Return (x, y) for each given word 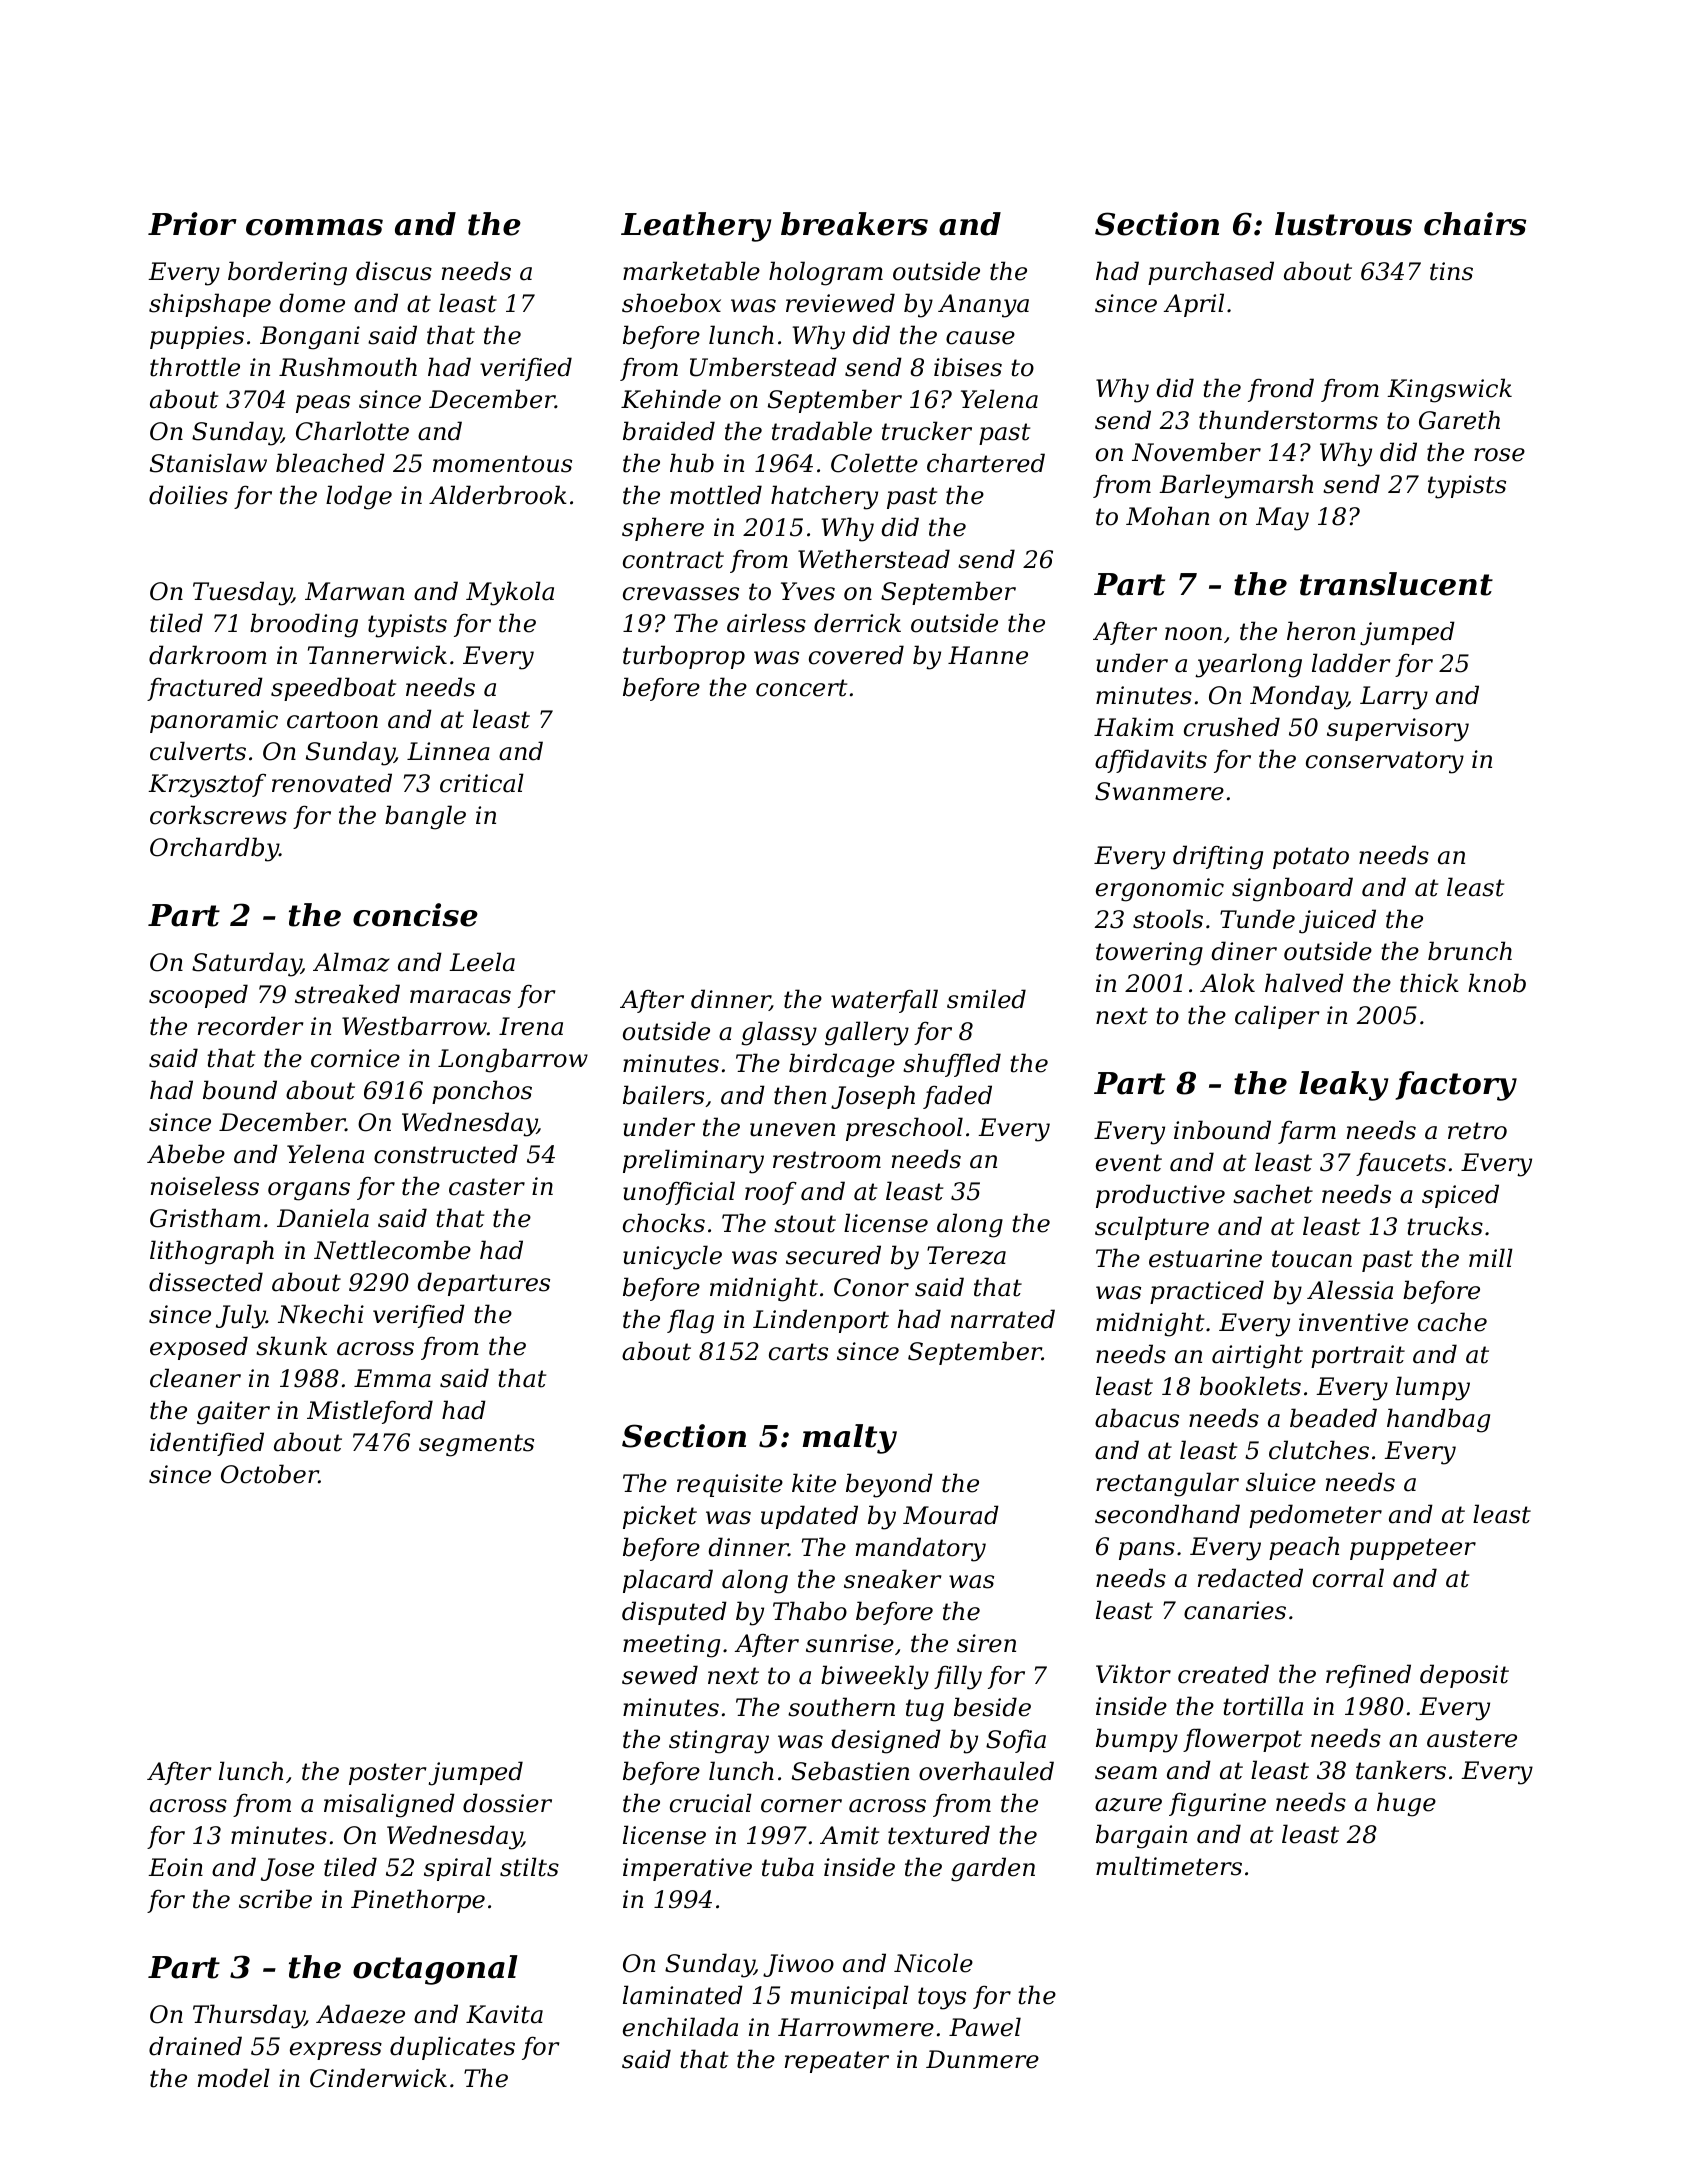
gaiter (233, 1413)
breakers (854, 224)
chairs (1475, 224)
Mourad (951, 1515)
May (1282, 519)
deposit (1464, 1676)
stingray (719, 1742)
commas (314, 227)
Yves (808, 591)
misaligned (389, 1805)
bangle (425, 817)
